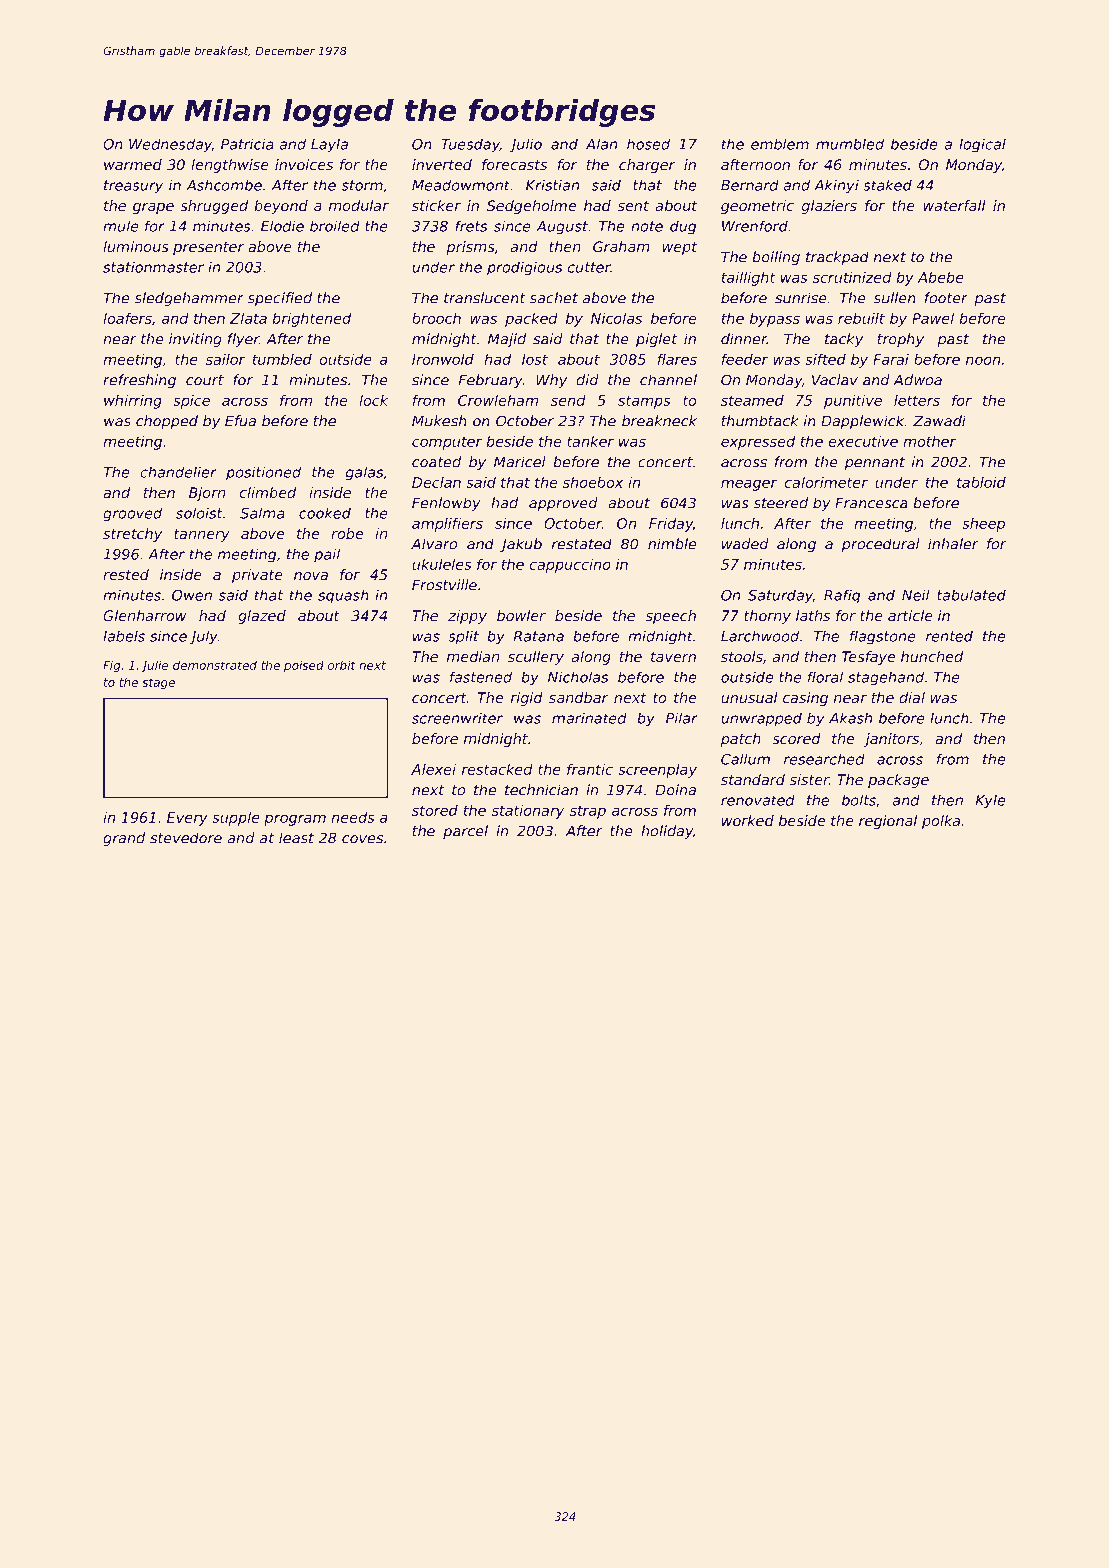  I want to click on logical, so click(982, 145).
